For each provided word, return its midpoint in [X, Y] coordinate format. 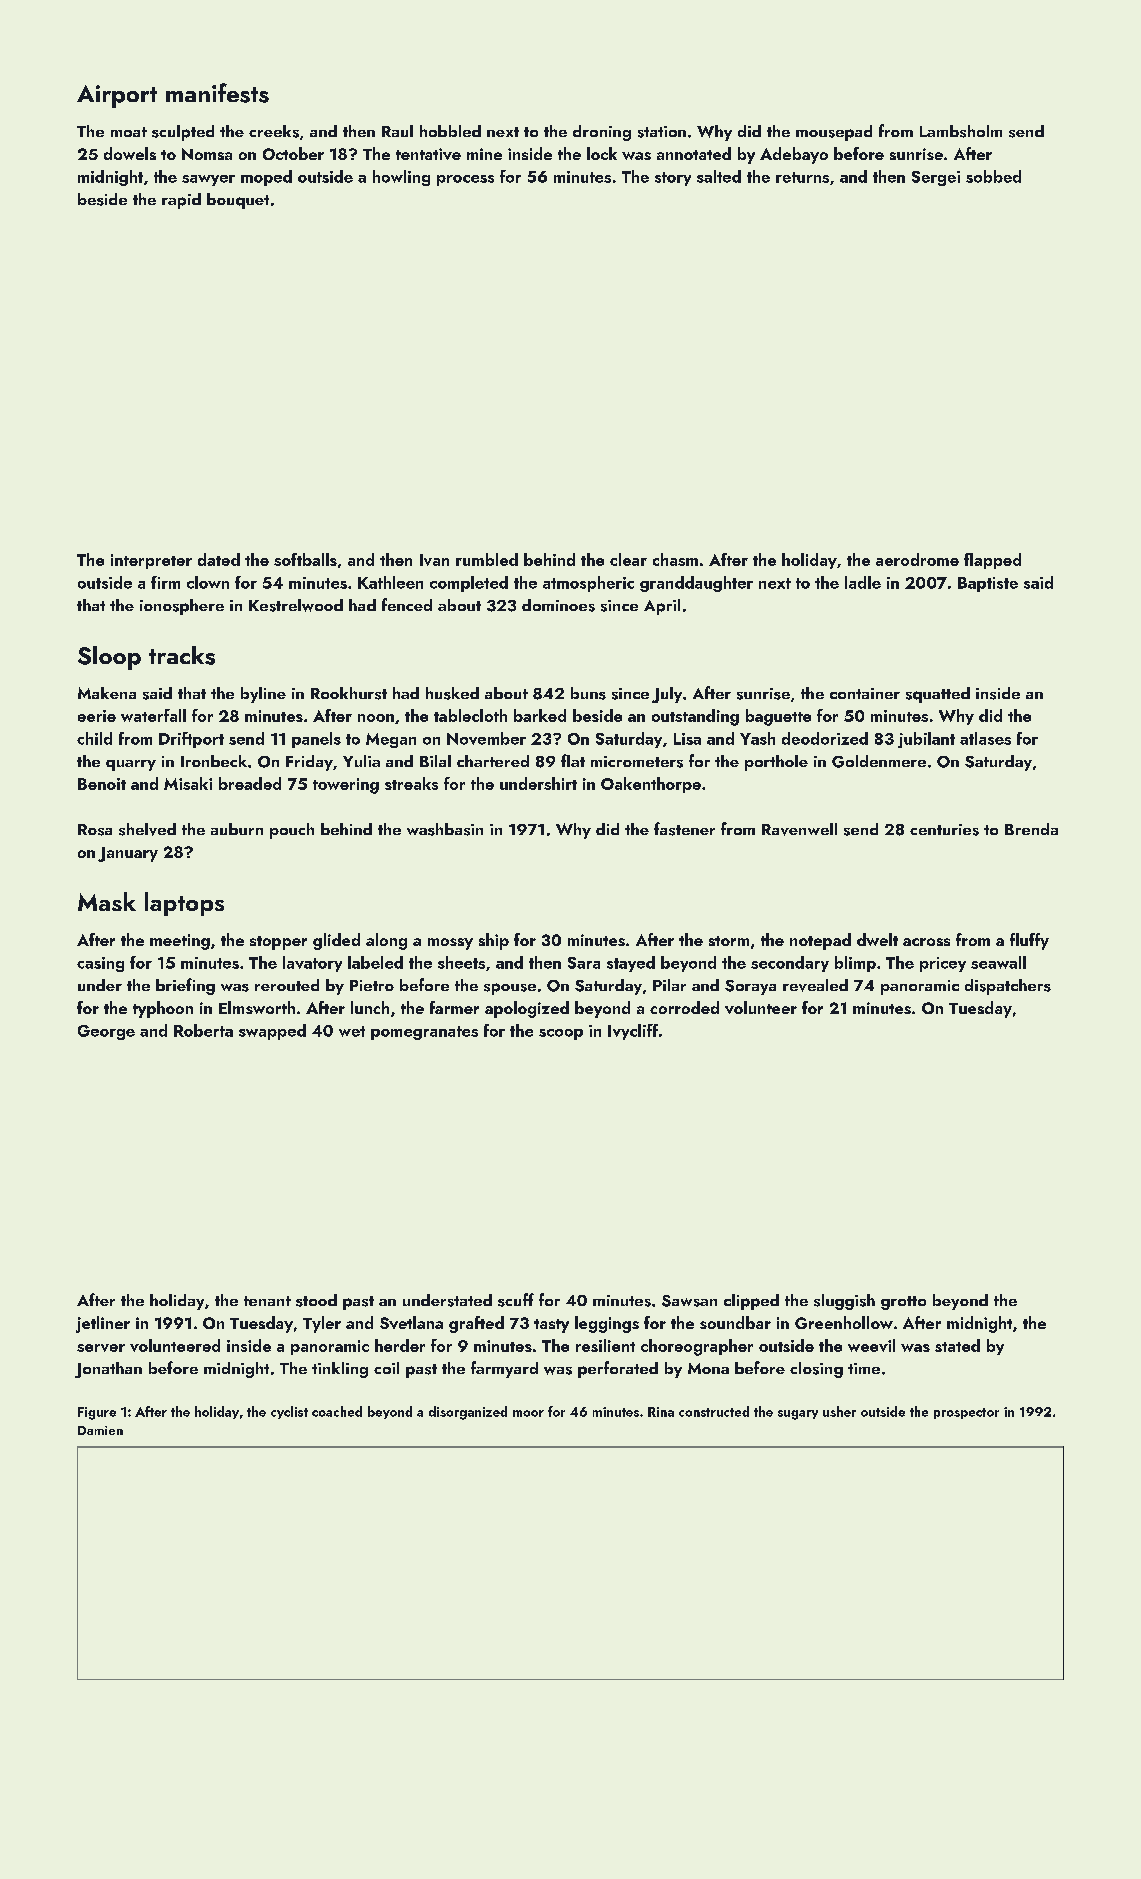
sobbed [993, 176]
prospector [966, 1413]
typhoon [163, 1009]
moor [528, 1413]
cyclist [289, 1412]
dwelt [877, 939]
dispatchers [1008, 987]
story [673, 179]
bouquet [238, 201]
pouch [292, 831]
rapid [181, 201]
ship [494, 941]
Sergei [936, 178]
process [465, 180]
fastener [684, 829]
